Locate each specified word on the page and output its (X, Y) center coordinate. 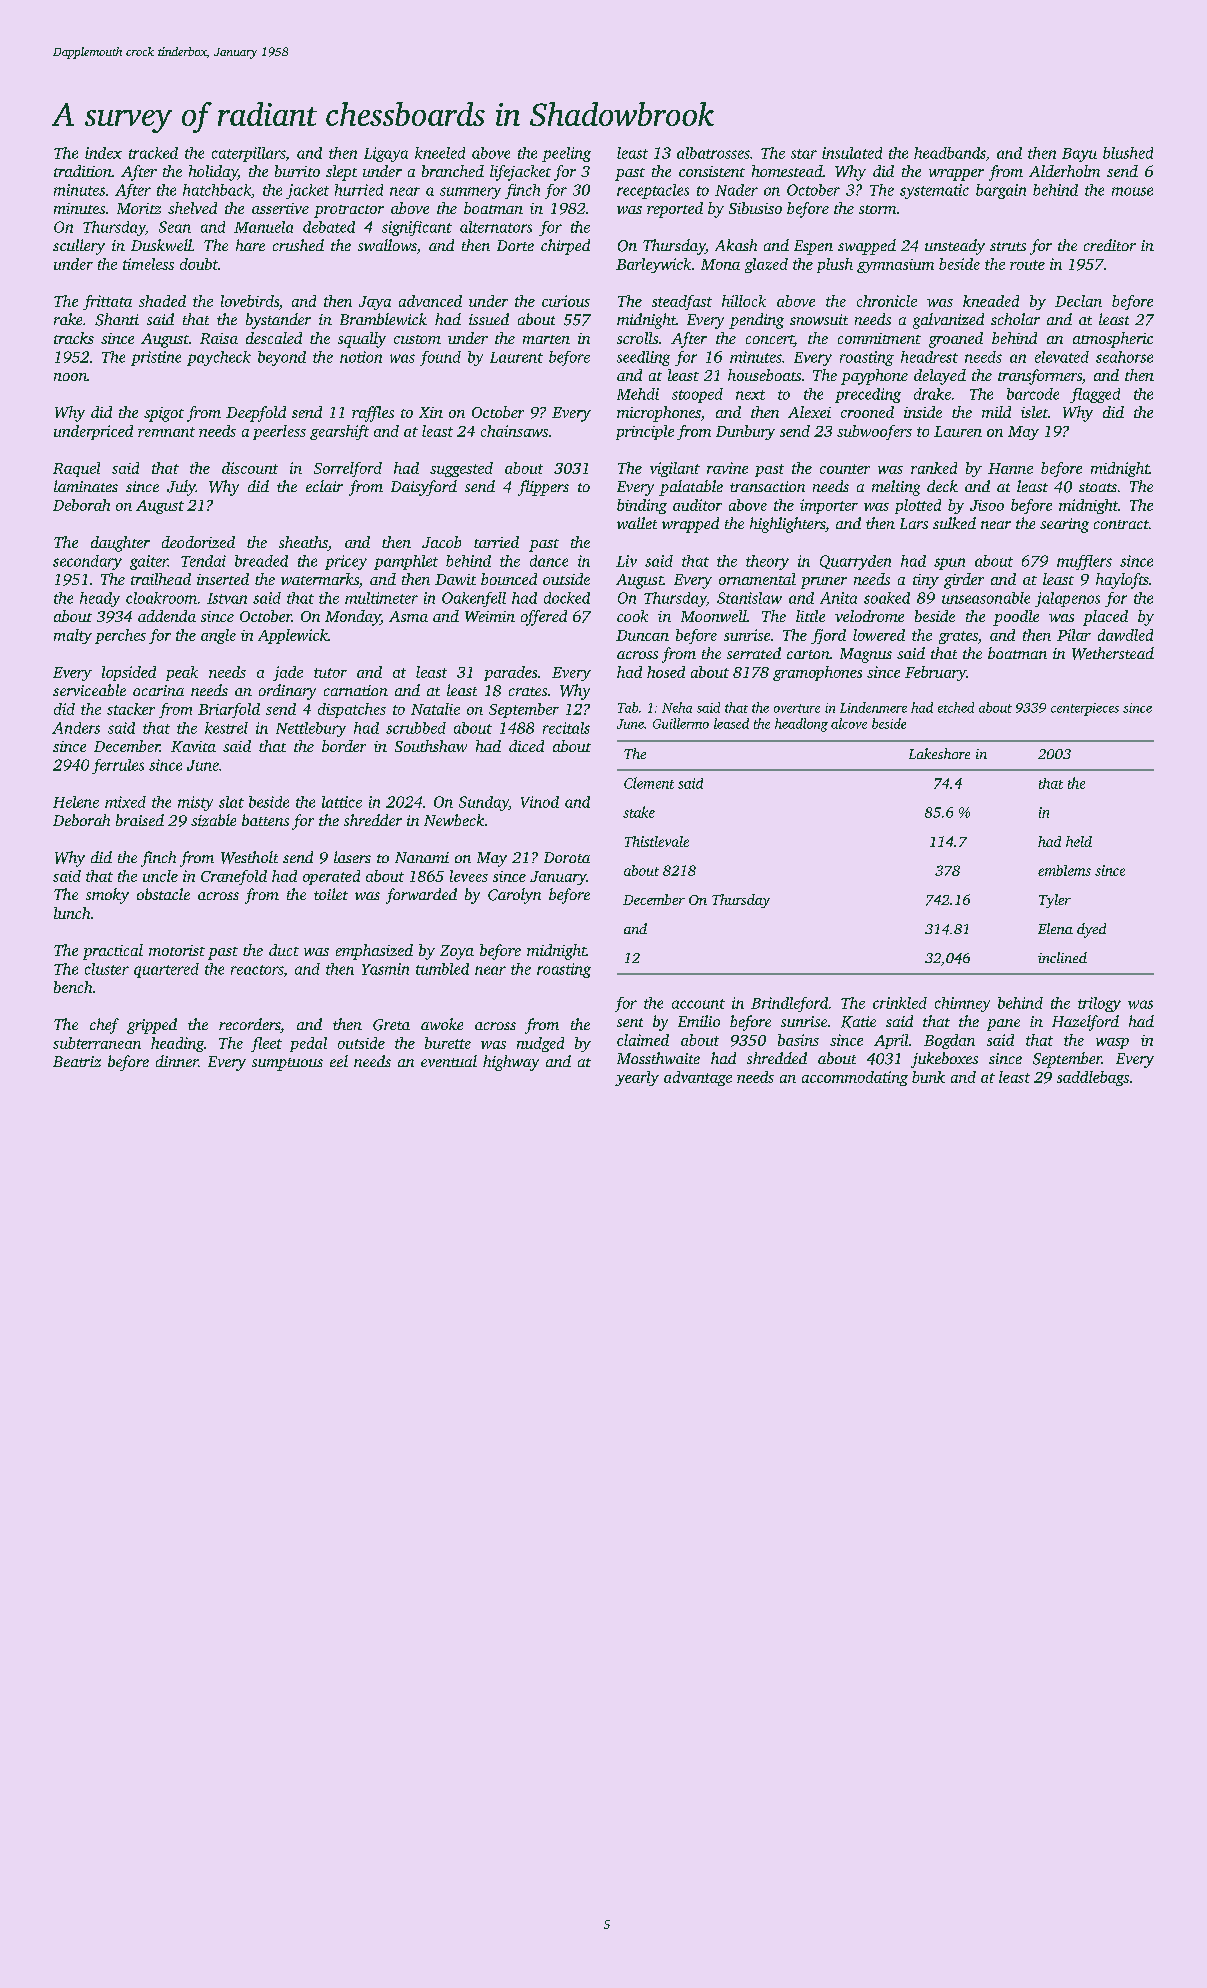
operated (331, 877)
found (440, 358)
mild (996, 412)
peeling (566, 154)
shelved (192, 208)
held (1079, 841)
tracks (74, 338)
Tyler (1055, 901)
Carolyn (514, 896)
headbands (950, 153)
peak (182, 673)
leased (731, 723)
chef (104, 1026)
